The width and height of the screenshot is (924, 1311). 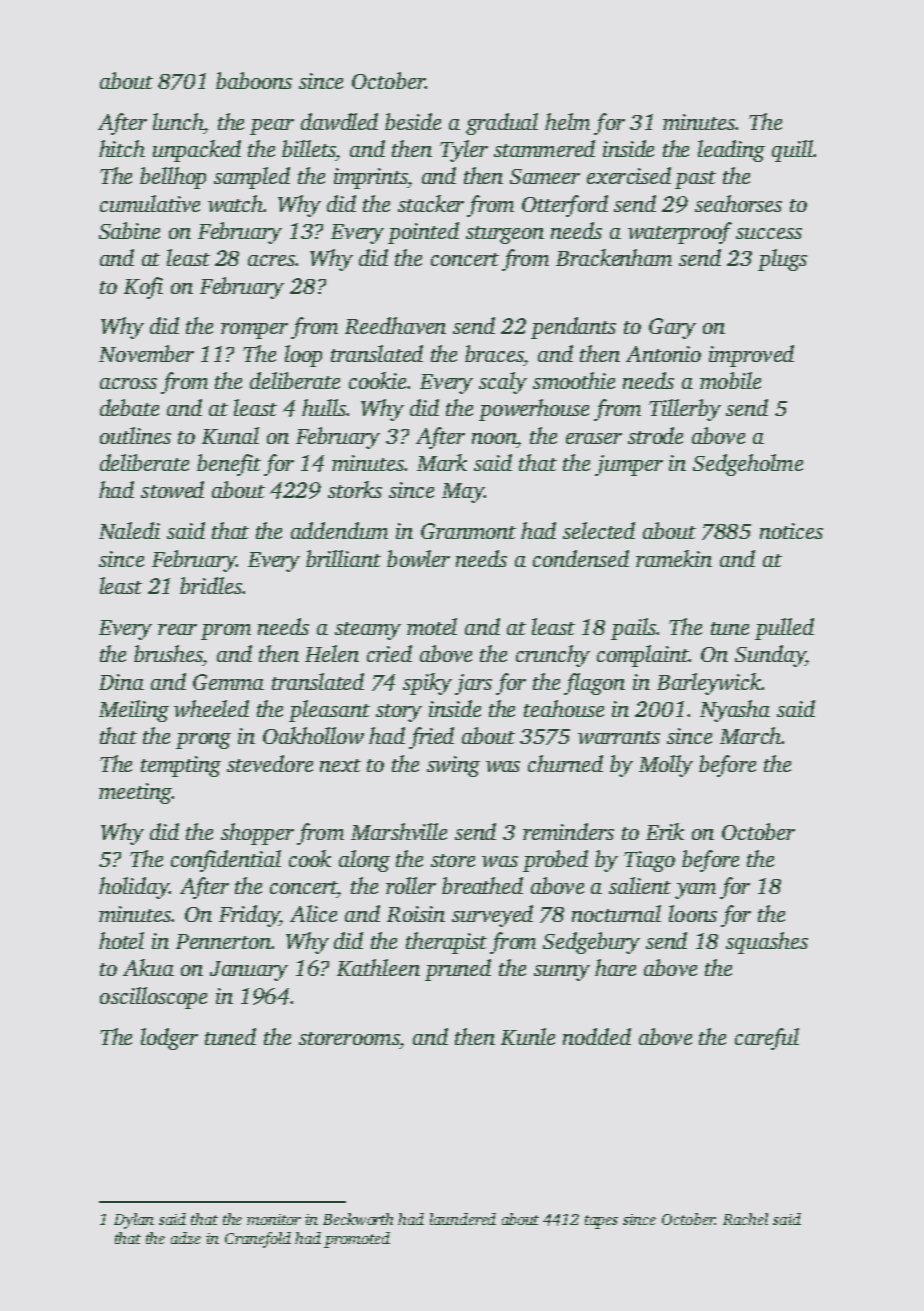 What do you see at coordinates (463, 1219) in the screenshot?
I see `laundered` at bounding box center [463, 1219].
